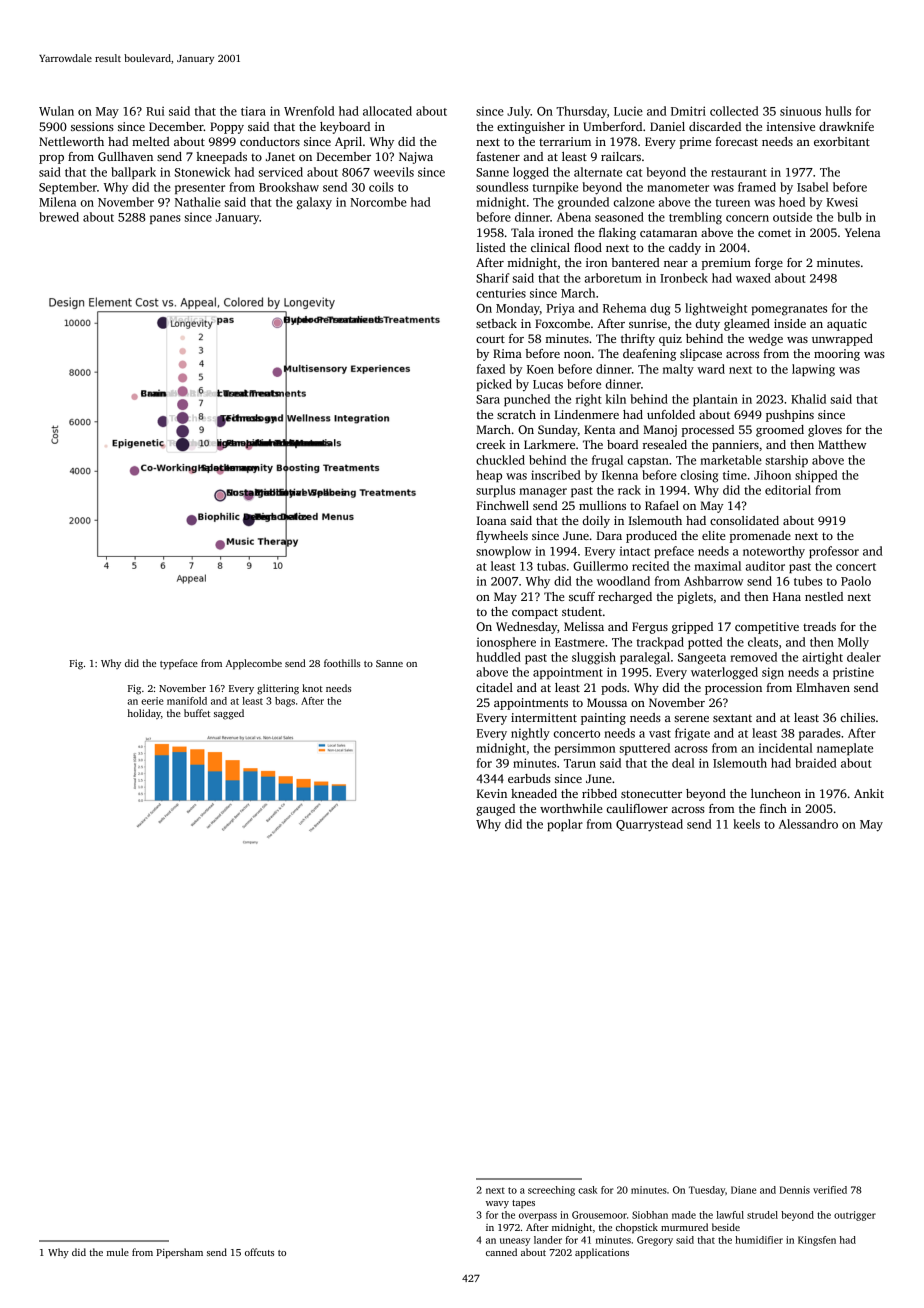  I want to click on Sharif, so click(493, 278).
